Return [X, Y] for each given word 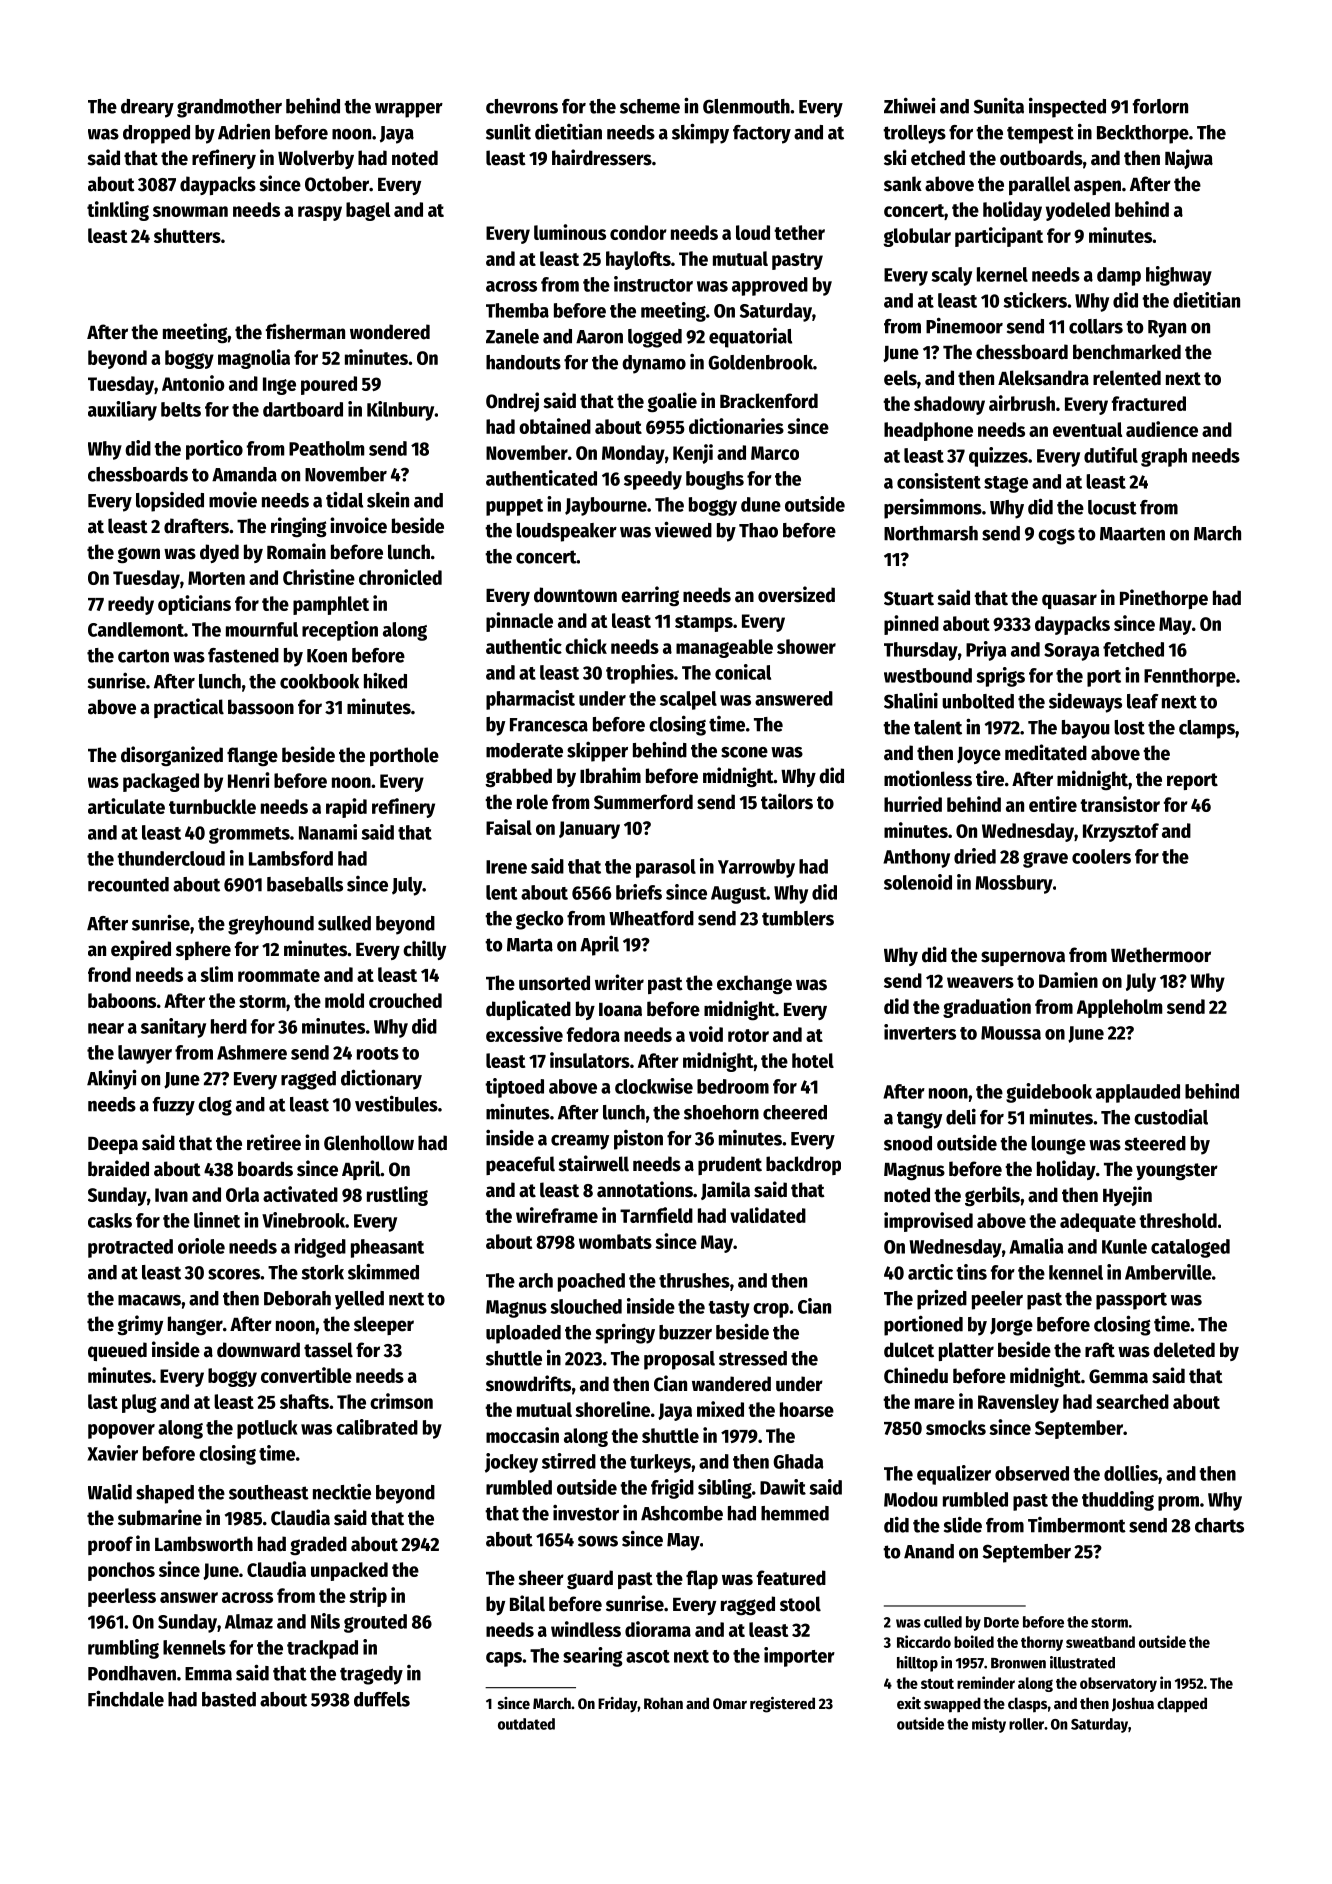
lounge [1058, 1145]
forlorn [1160, 106]
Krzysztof [1121, 832]
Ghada [798, 1461]
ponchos [121, 1571]
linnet [217, 1220]
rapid [346, 808]
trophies [640, 674]
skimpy [700, 133]
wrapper [409, 110]
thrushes [694, 1280]
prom [1178, 1503]
